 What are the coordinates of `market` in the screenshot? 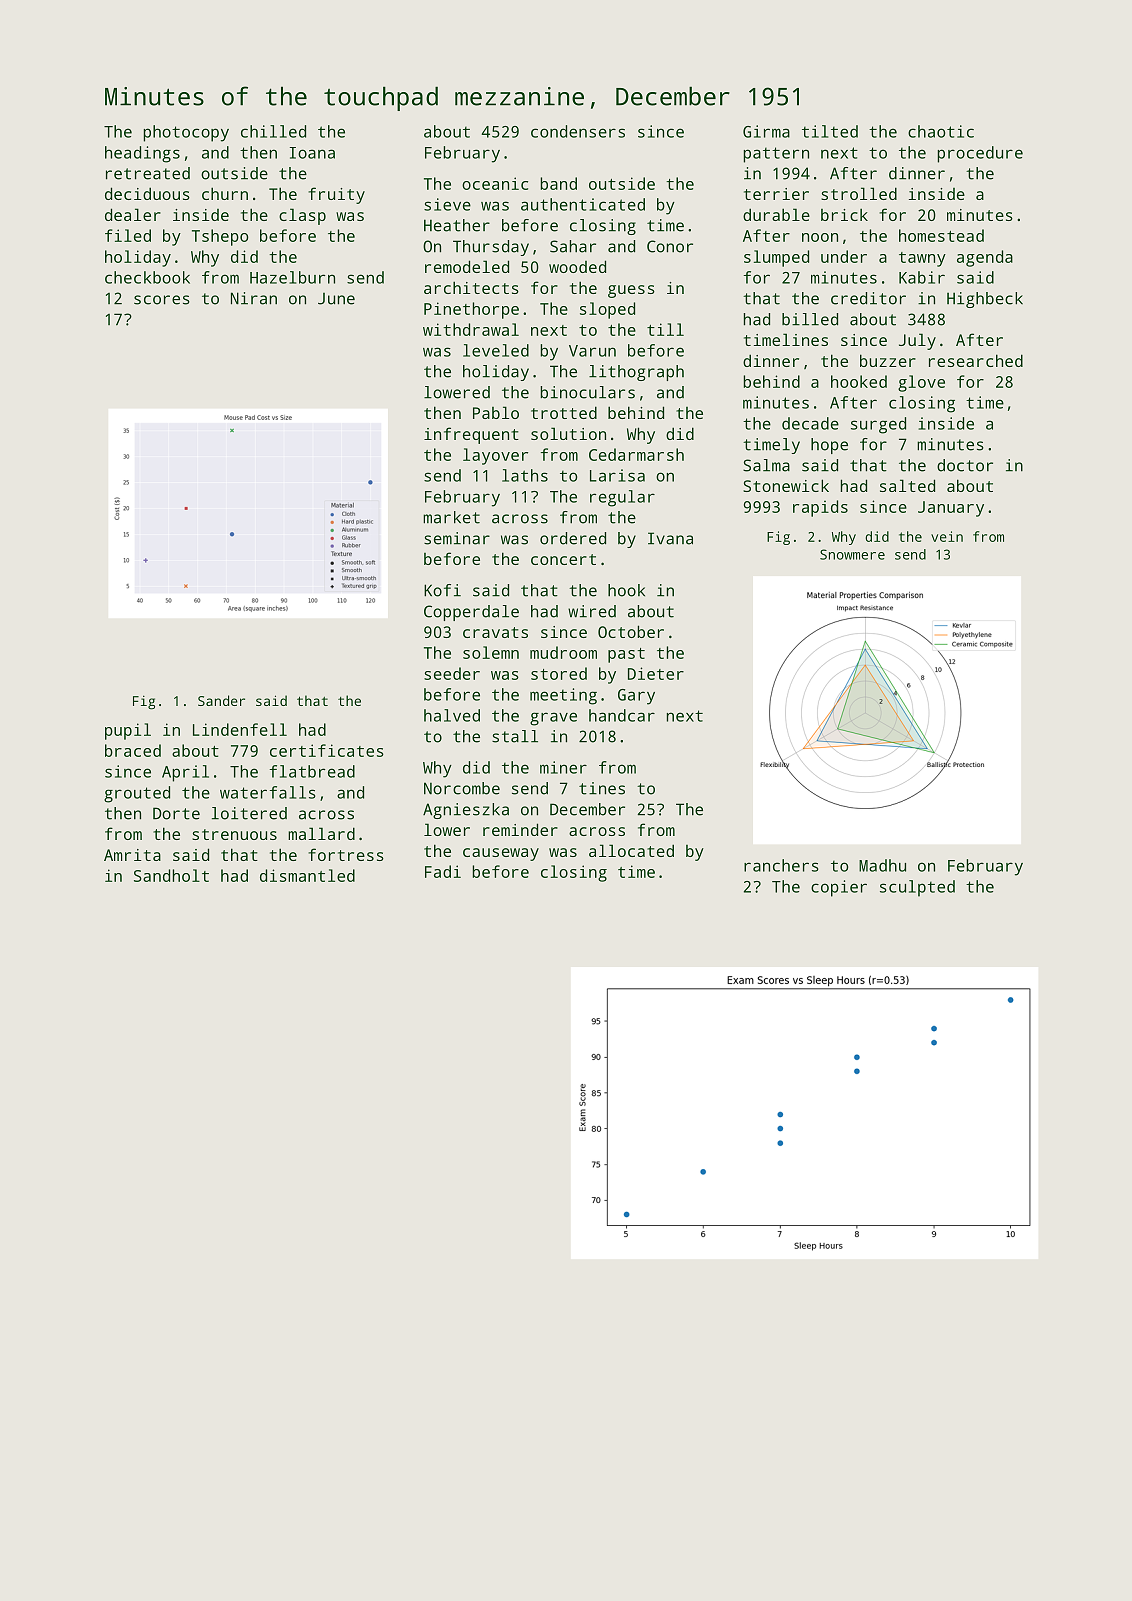 It's located at (451, 517).
